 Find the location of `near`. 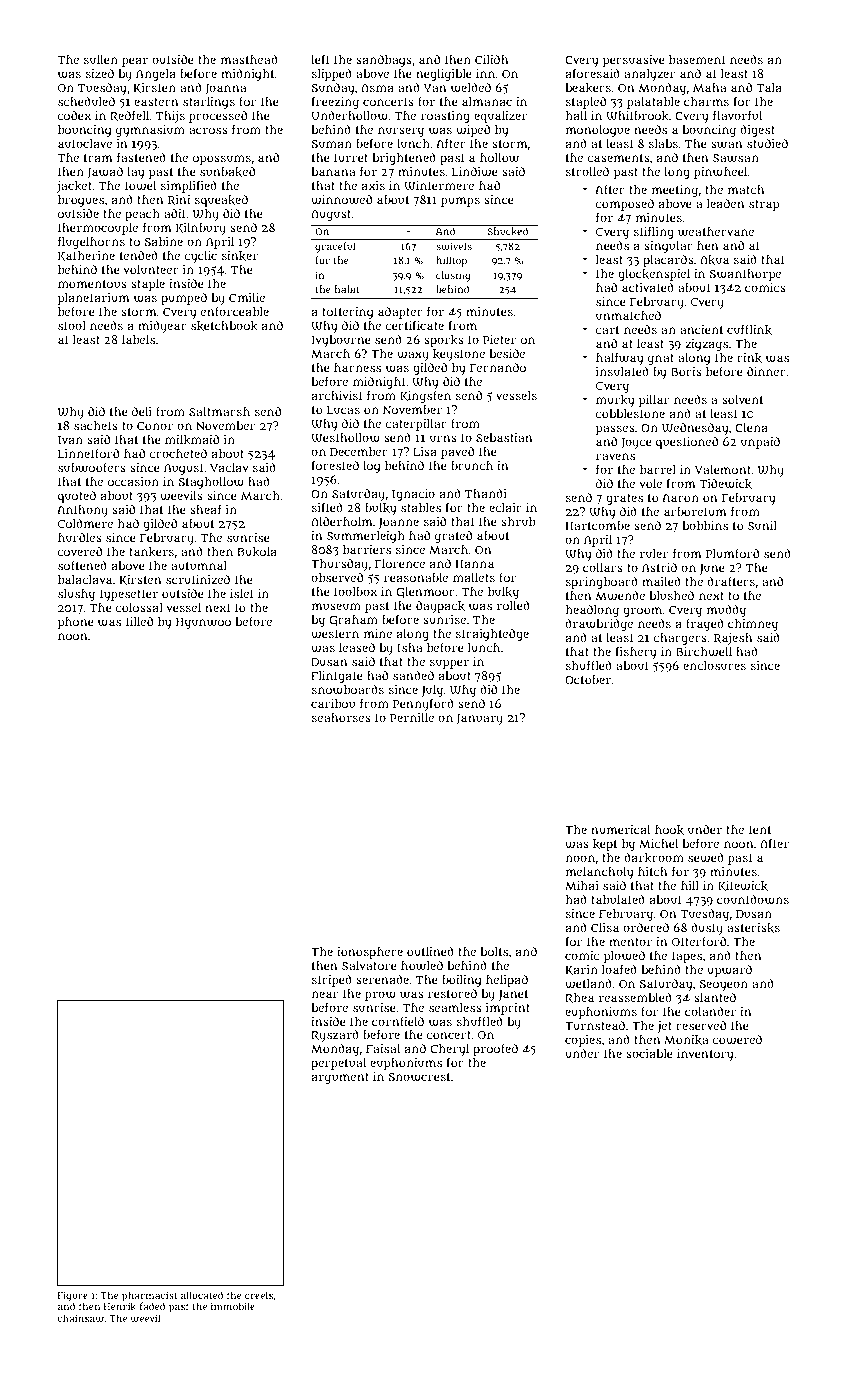

near is located at coordinates (325, 994).
